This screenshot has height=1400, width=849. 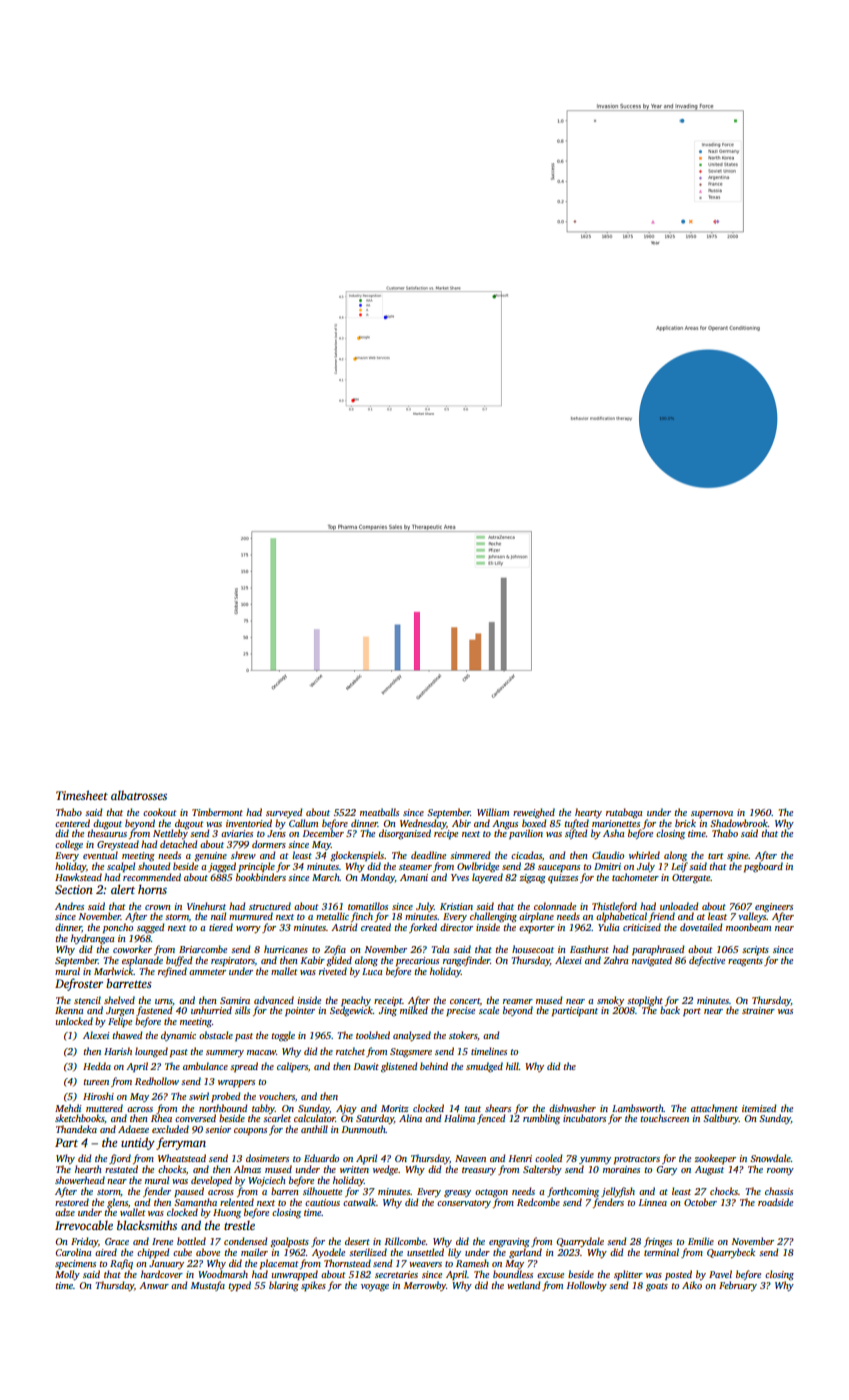 I want to click on garland, so click(x=525, y=1253).
